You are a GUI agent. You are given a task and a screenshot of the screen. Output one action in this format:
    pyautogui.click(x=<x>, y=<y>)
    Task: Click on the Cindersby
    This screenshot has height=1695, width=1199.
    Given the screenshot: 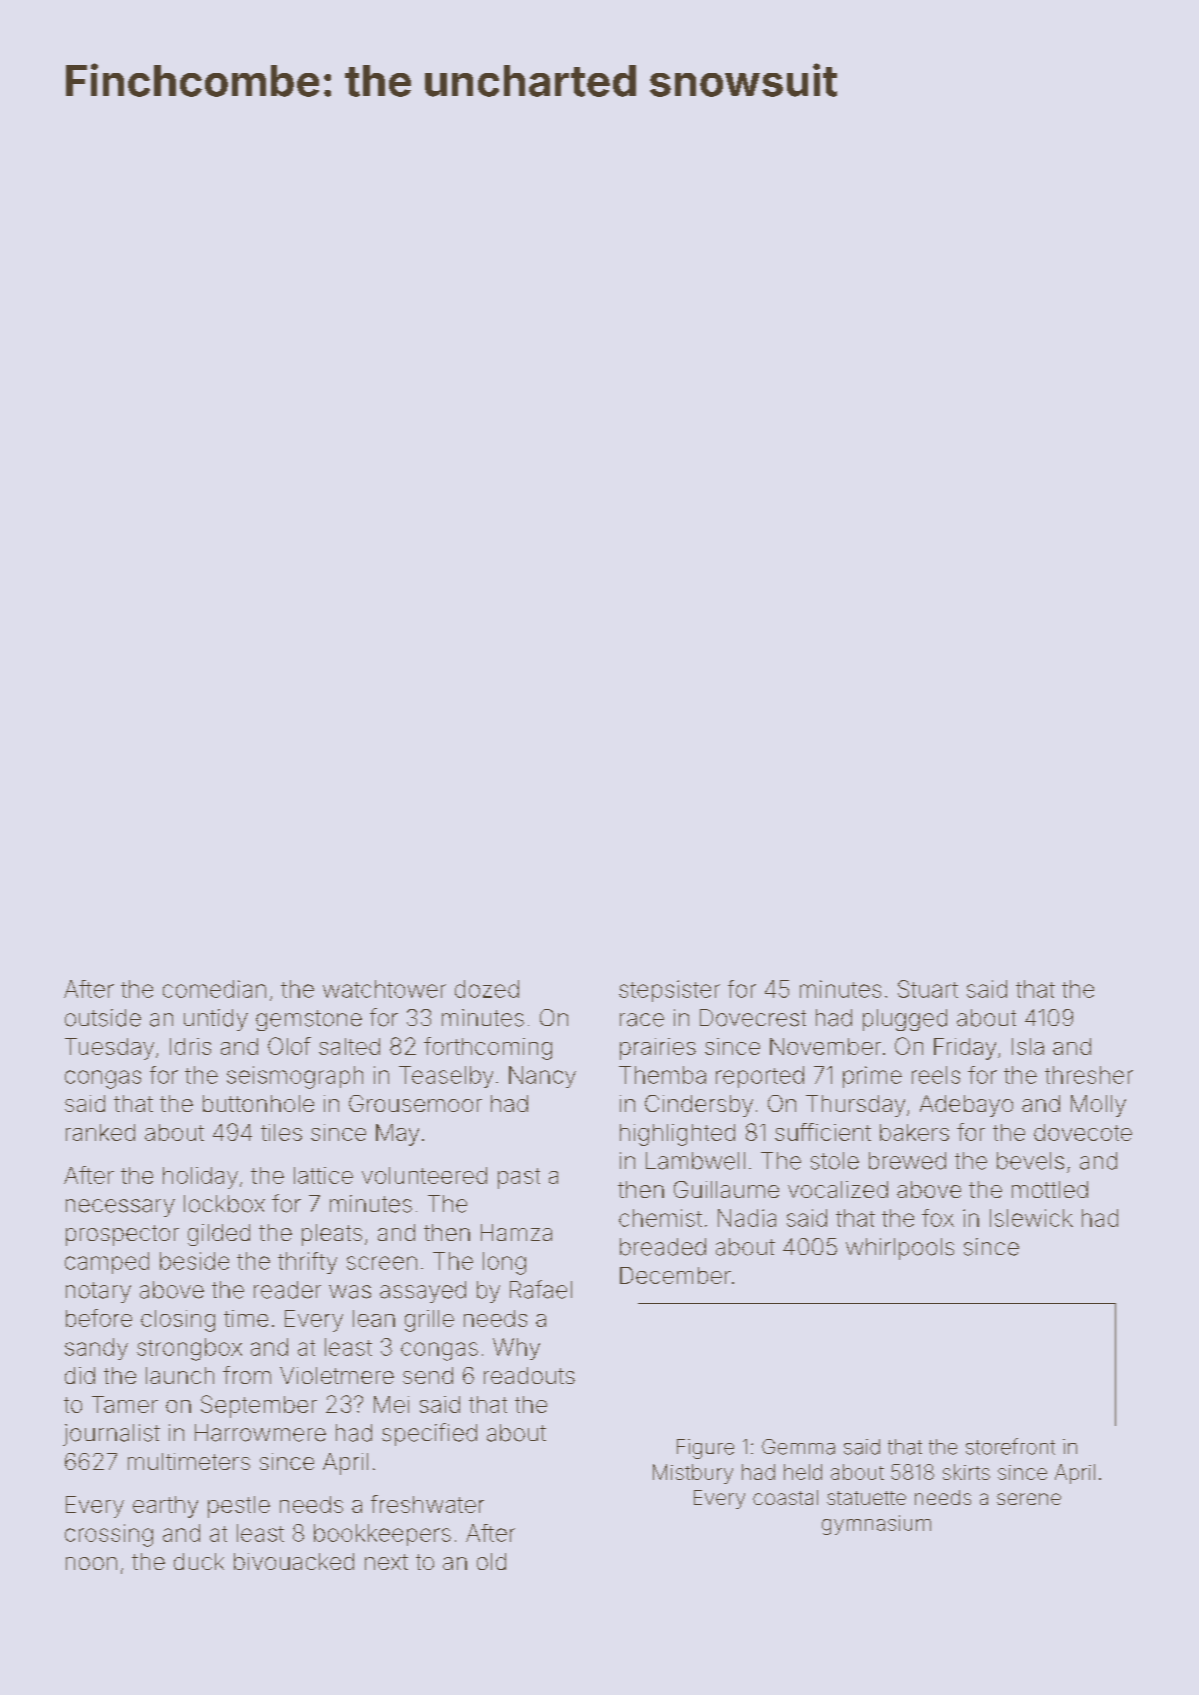 What is the action you would take?
    pyautogui.click(x=699, y=1106)
